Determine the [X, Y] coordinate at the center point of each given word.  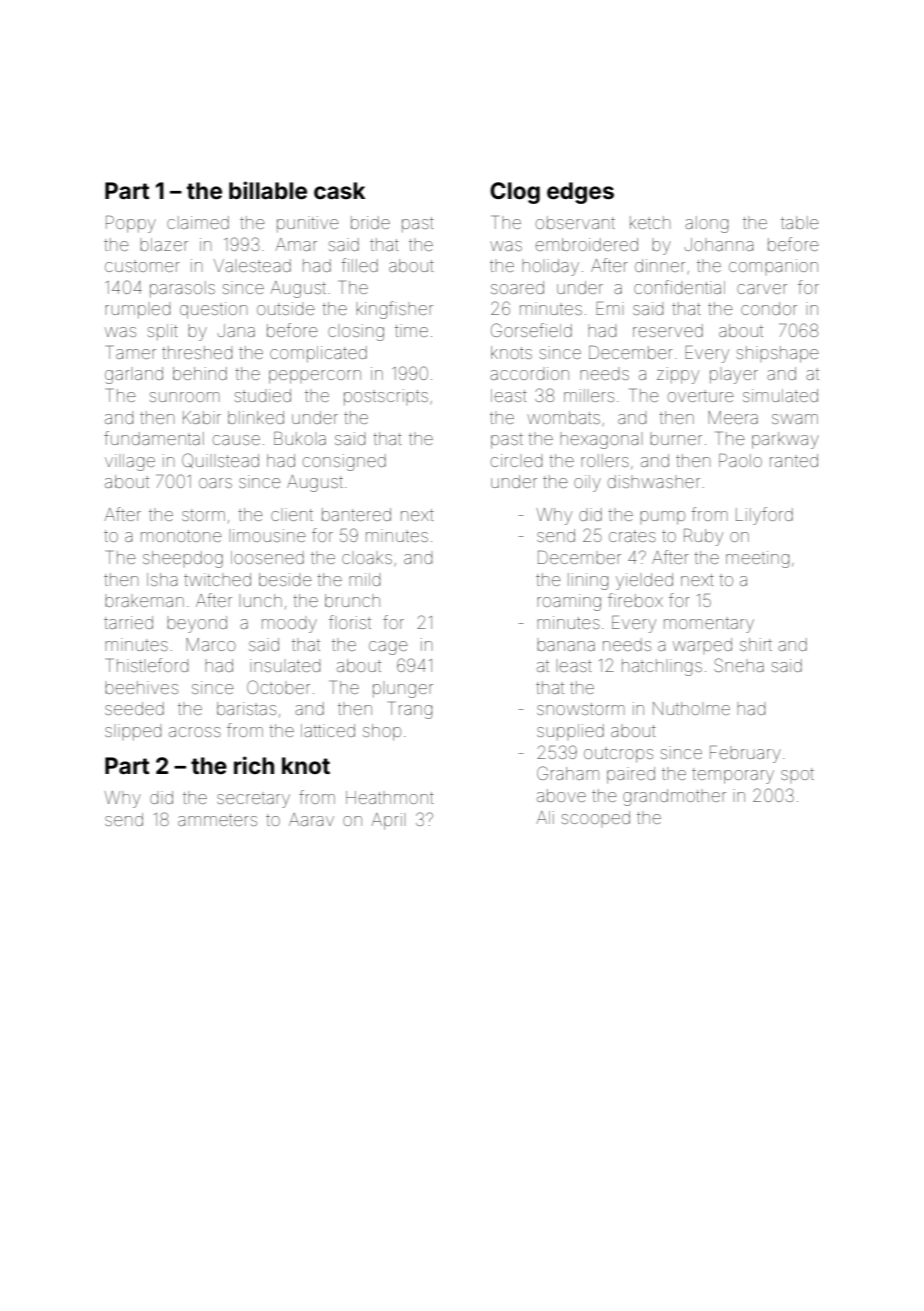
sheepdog [183, 559]
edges [580, 193]
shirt [756, 644]
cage [388, 648]
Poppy [131, 224]
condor [769, 308]
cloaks [367, 557]
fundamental [154, 438]
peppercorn [315, 377]
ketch [650, 222]
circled [516, 460]
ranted [794, 460]
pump [662, 518]
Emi [610, 308]
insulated [285, 665]
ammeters [217, 820]
